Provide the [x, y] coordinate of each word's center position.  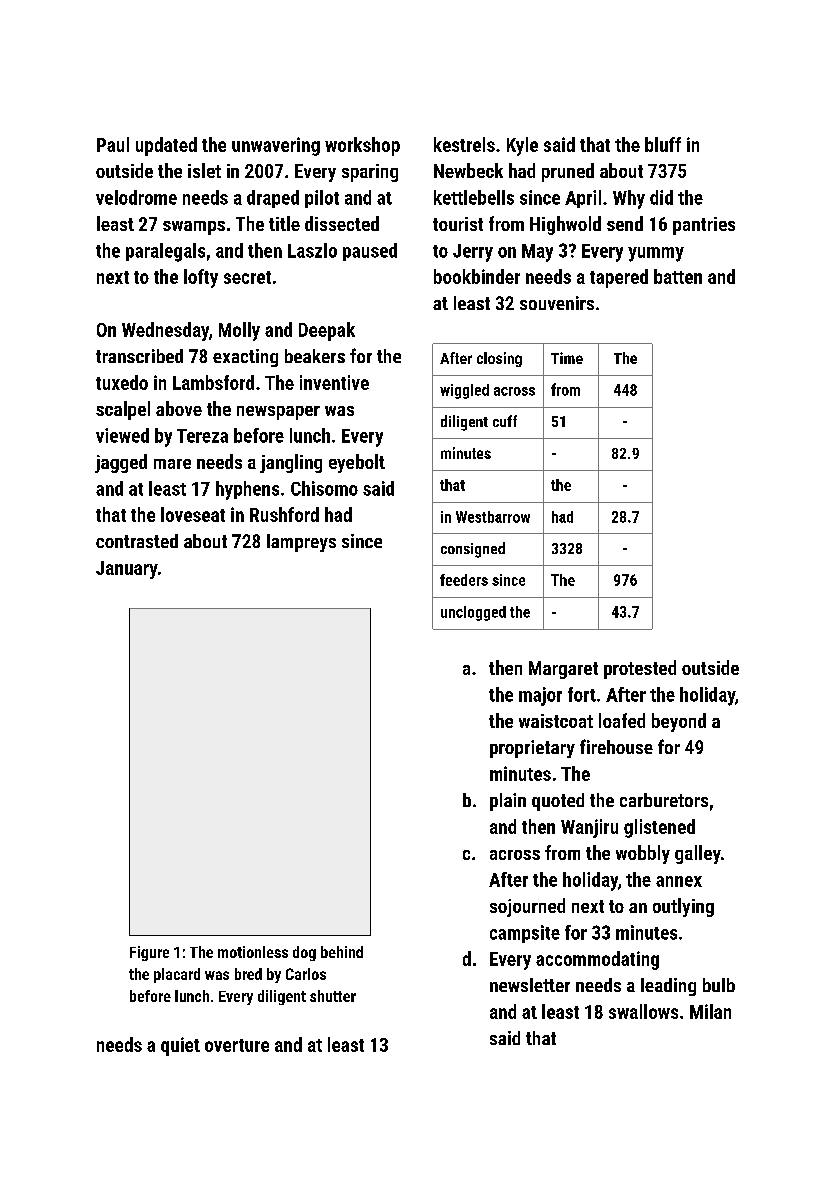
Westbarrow [493, 517]
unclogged [473, 613]
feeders [464, 580]
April [583, 199]
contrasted [137, 541]
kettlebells [474, 197]
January [127, 570]
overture [237, 1045]
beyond [679, 722]
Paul [113, 144]
